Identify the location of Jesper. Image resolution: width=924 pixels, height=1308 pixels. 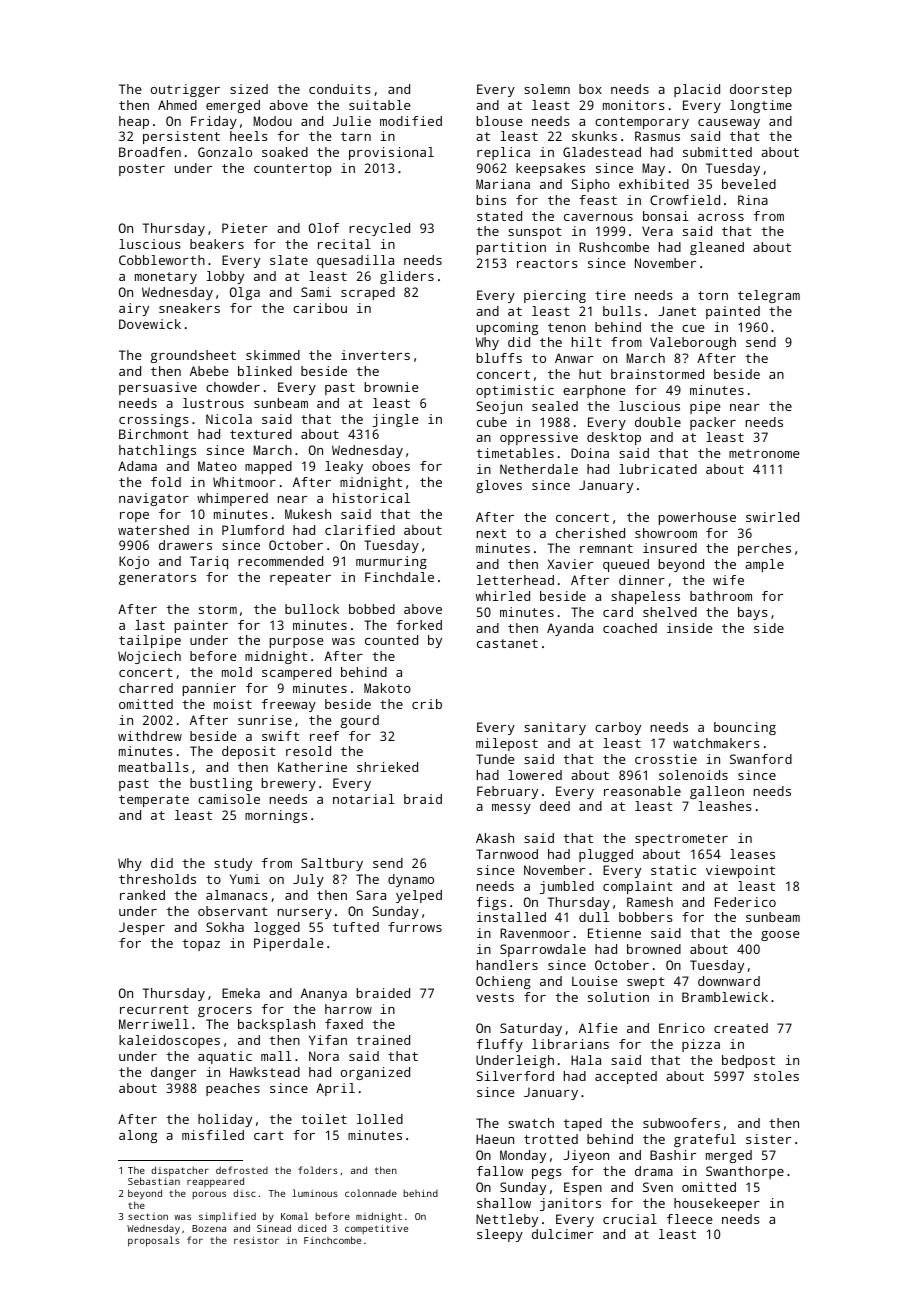
(142, 928).
